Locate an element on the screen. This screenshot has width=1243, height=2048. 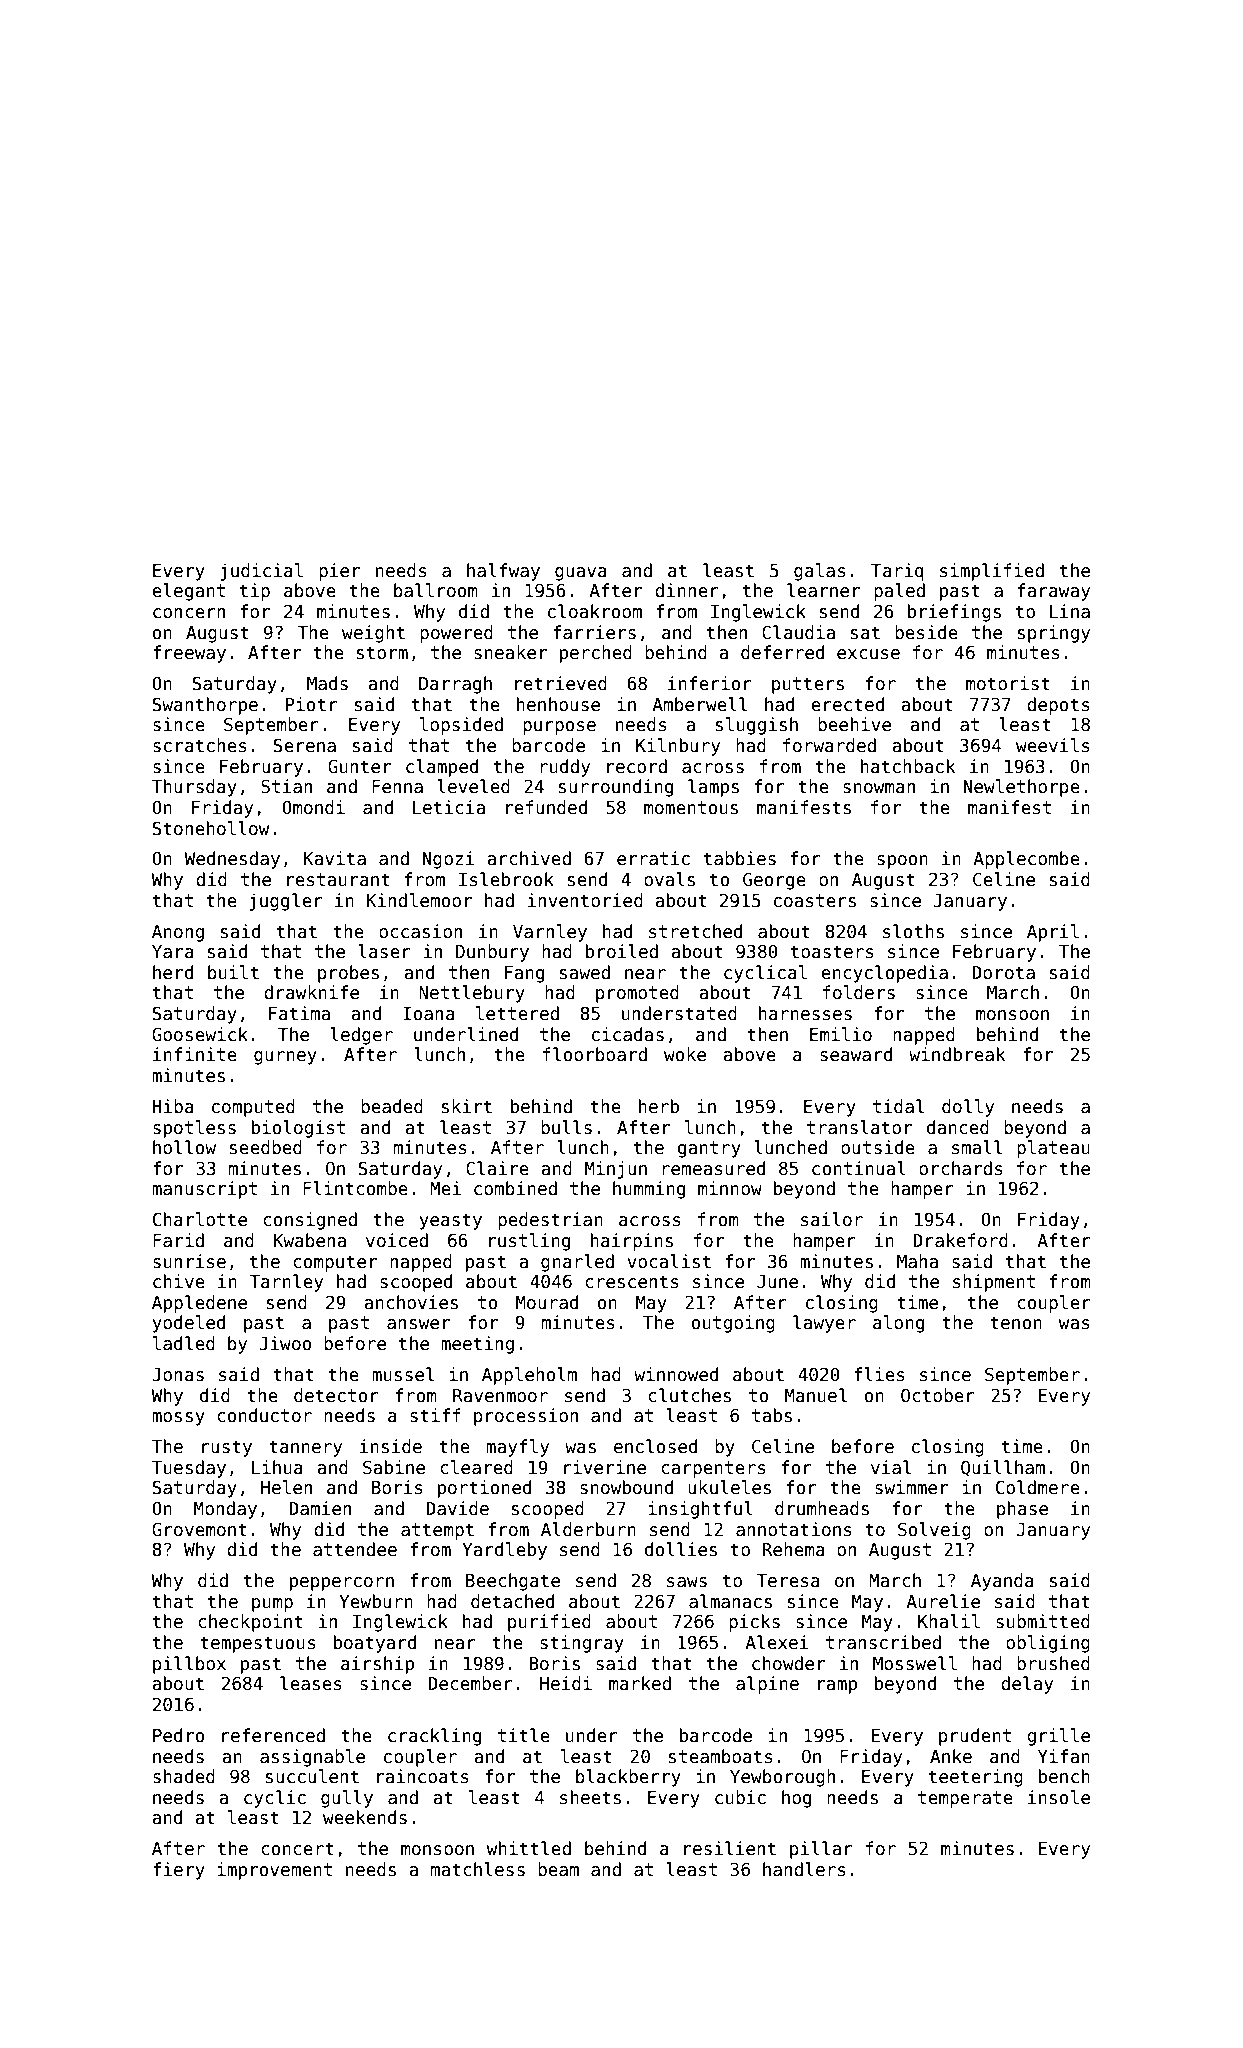
judicial is located at coordinates (261, 572).
